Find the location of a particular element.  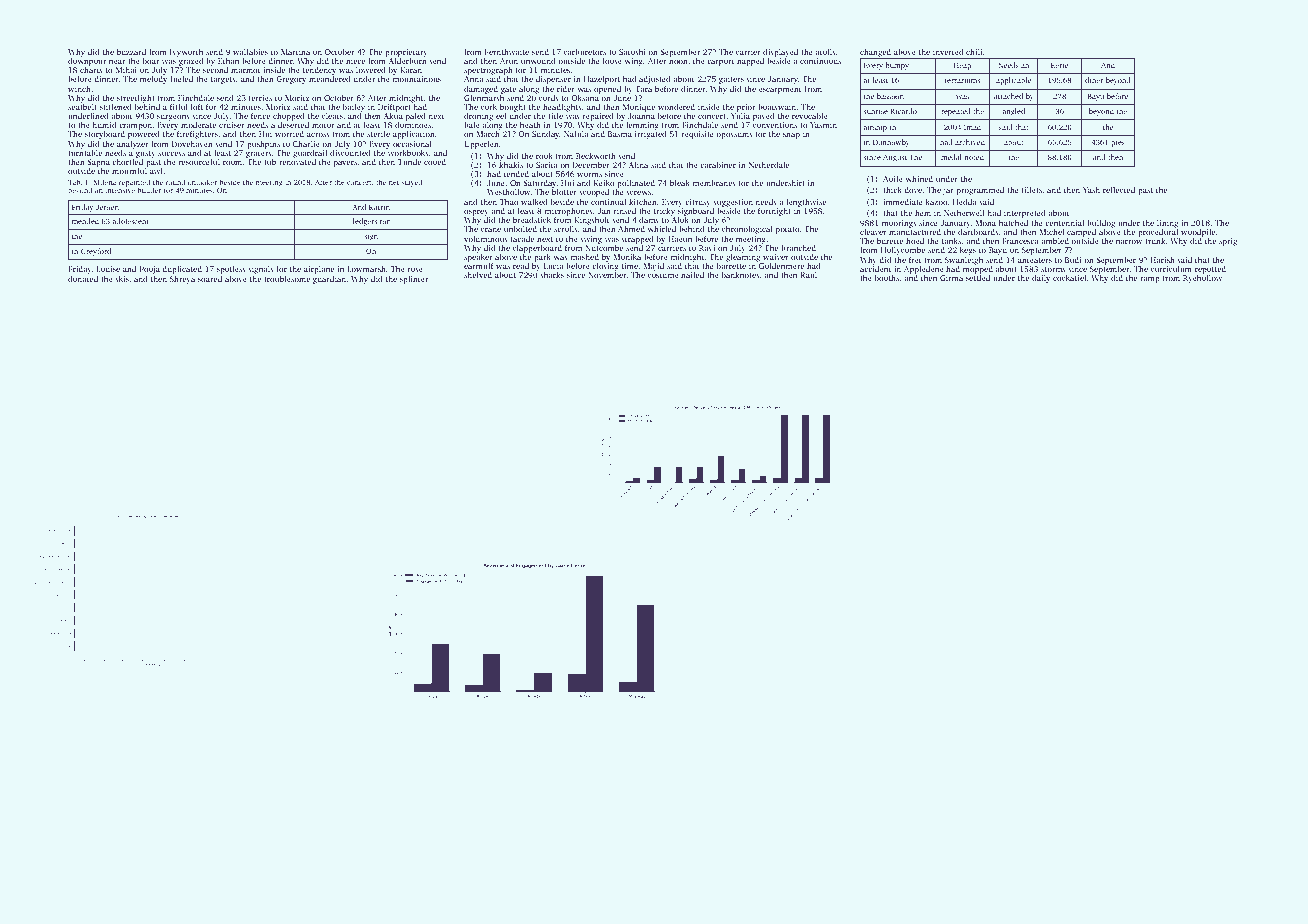

spectrograph is located at coordinates (488, 71).
